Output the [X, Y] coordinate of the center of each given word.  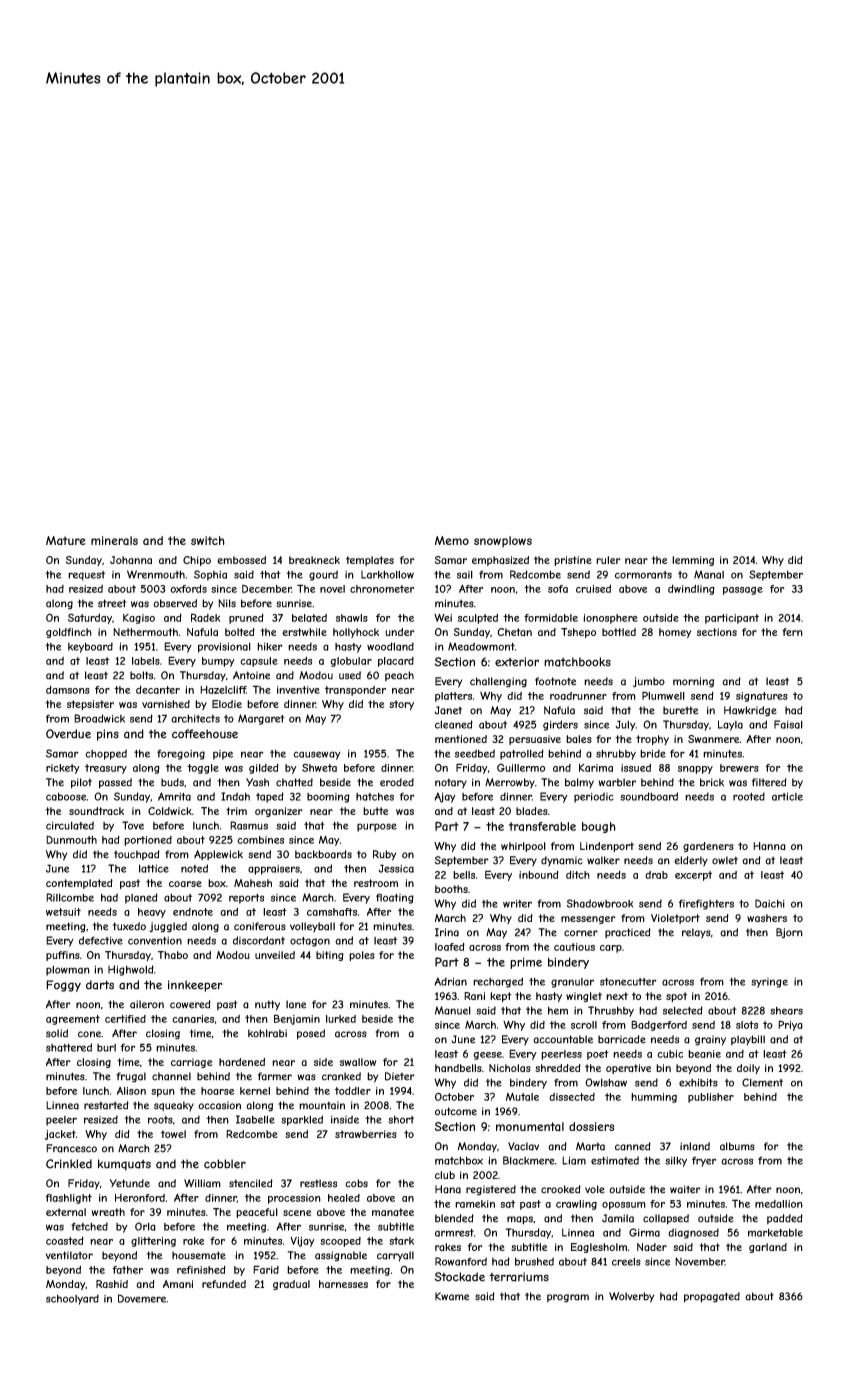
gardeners [708, 847]
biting [330, 956]
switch [208, 540]
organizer [279, 812]
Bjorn [789, 933]
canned [633, 1146]
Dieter [400, 1076]
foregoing [181, 754]
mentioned [461, 739]
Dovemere [142, 1298]
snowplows [503, 541]
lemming [693, 561]
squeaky [174, 1106]
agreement [73, 1020]
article [787, 796]
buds [172, 782]
